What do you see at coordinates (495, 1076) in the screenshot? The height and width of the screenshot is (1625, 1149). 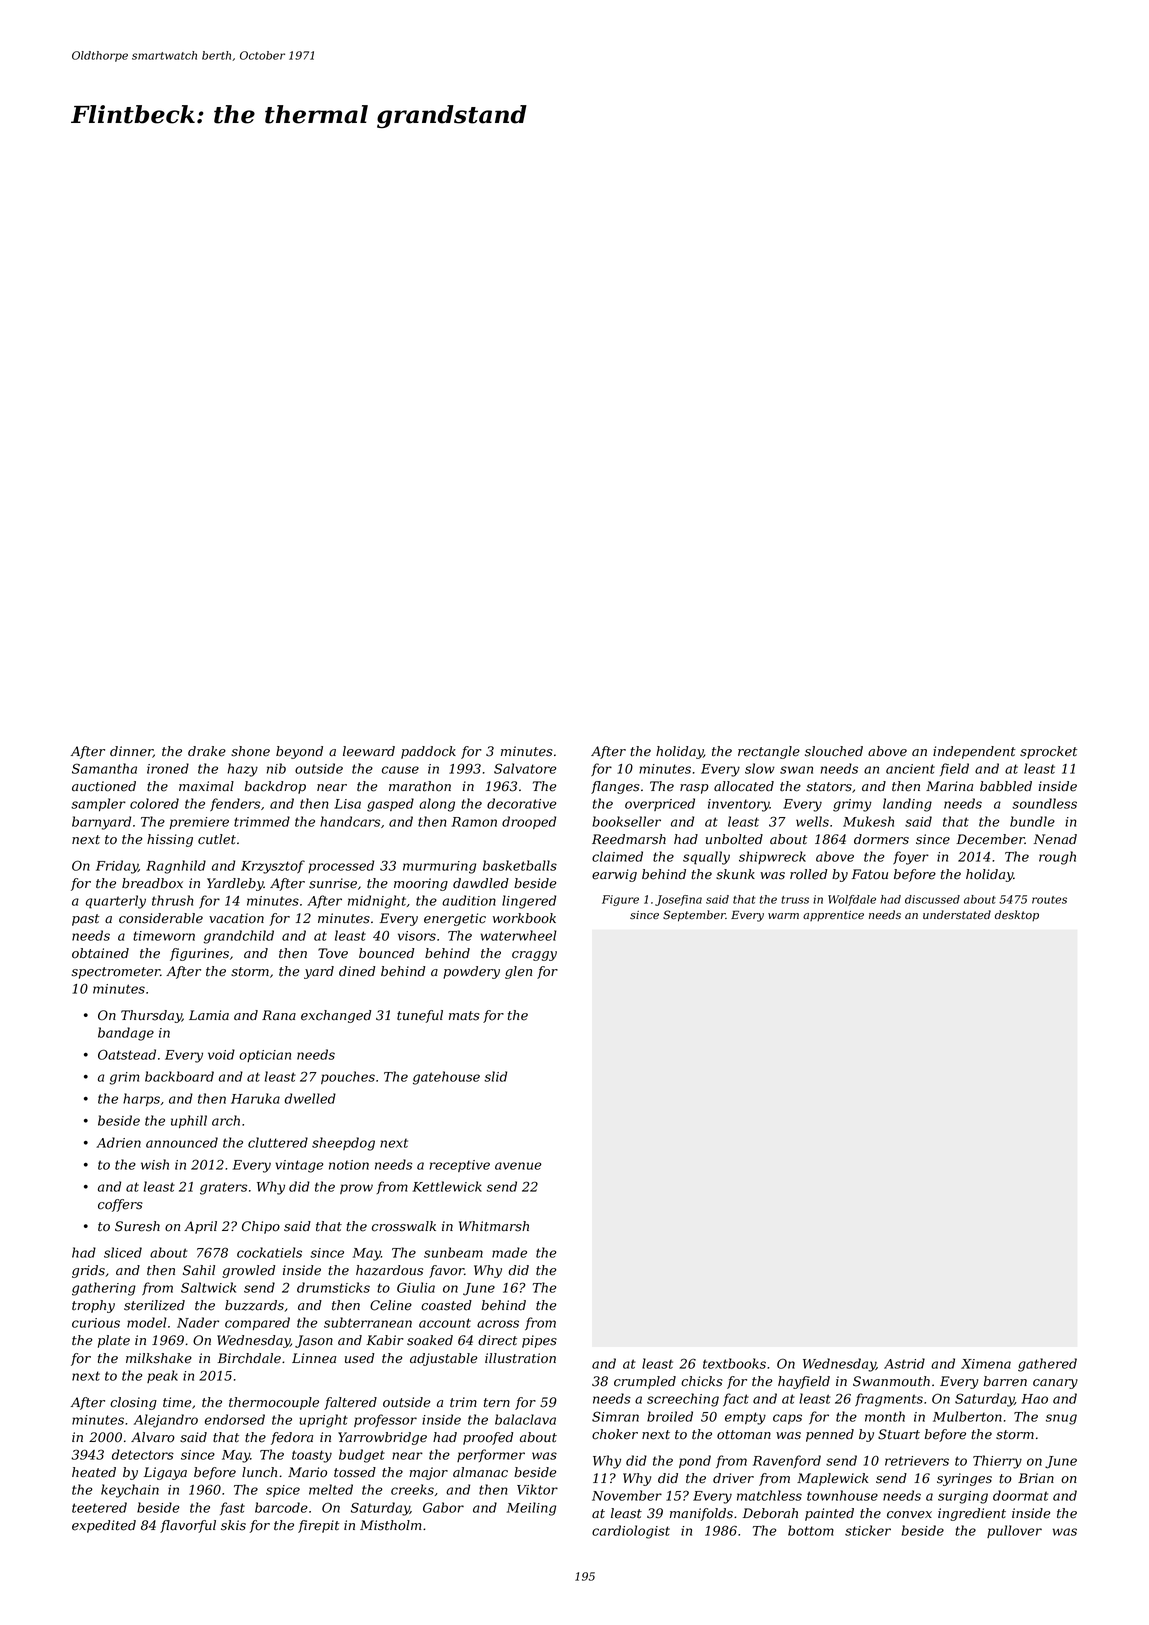 I see `slid` at bounding box center [495, 1076].
